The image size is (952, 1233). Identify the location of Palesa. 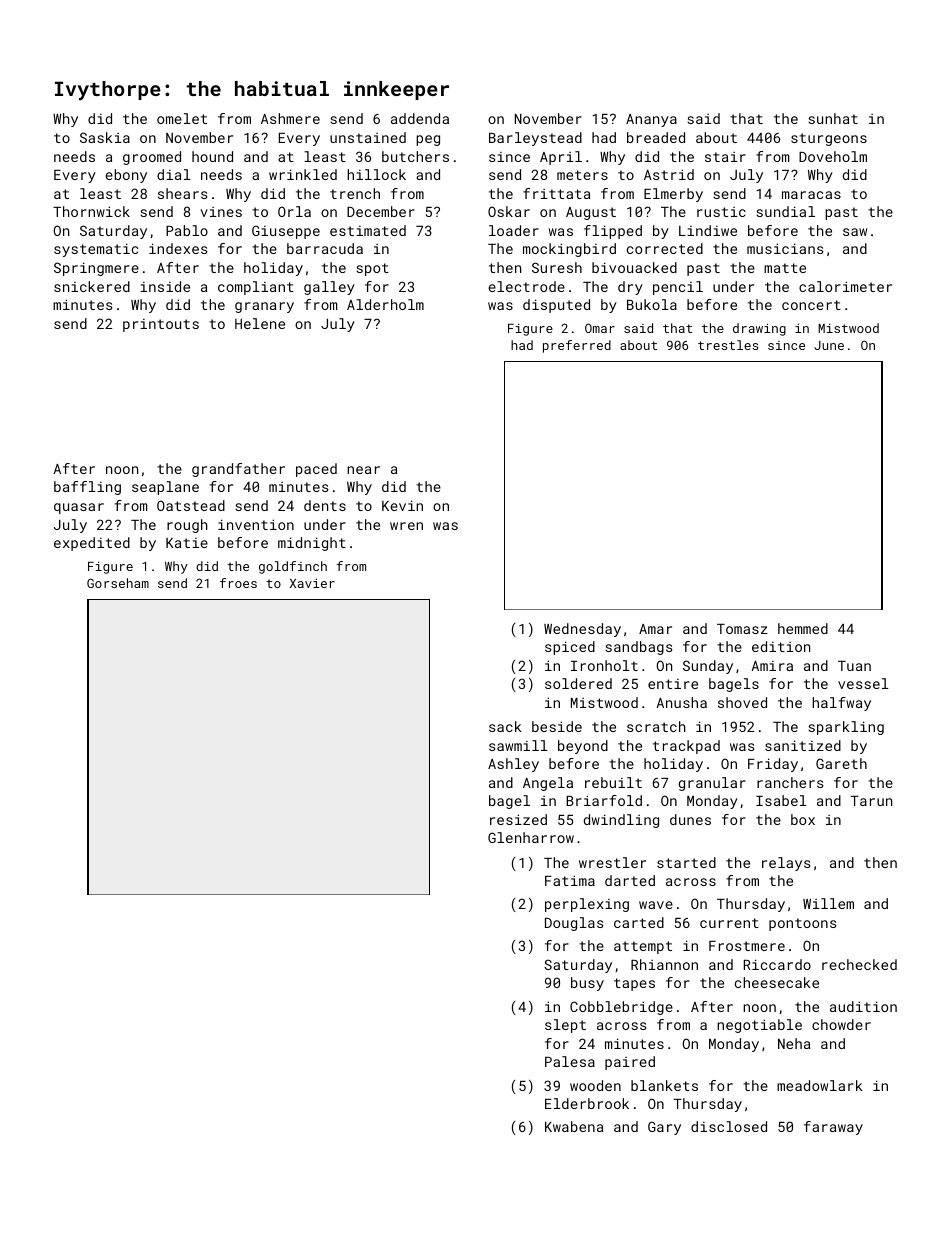
(570, 1061).
